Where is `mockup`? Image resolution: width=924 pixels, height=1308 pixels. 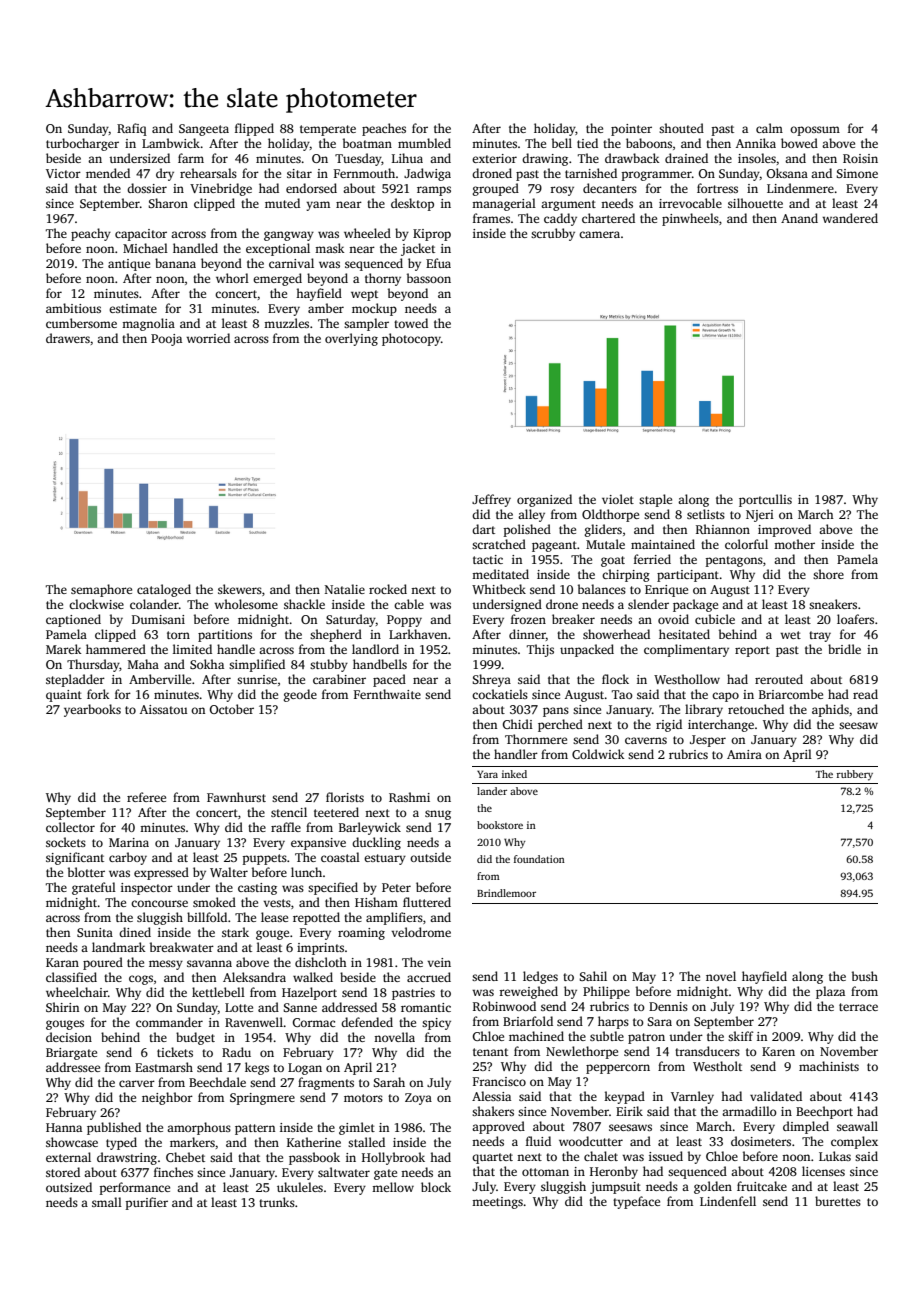
mockup is located at coordinates (374, 309).
